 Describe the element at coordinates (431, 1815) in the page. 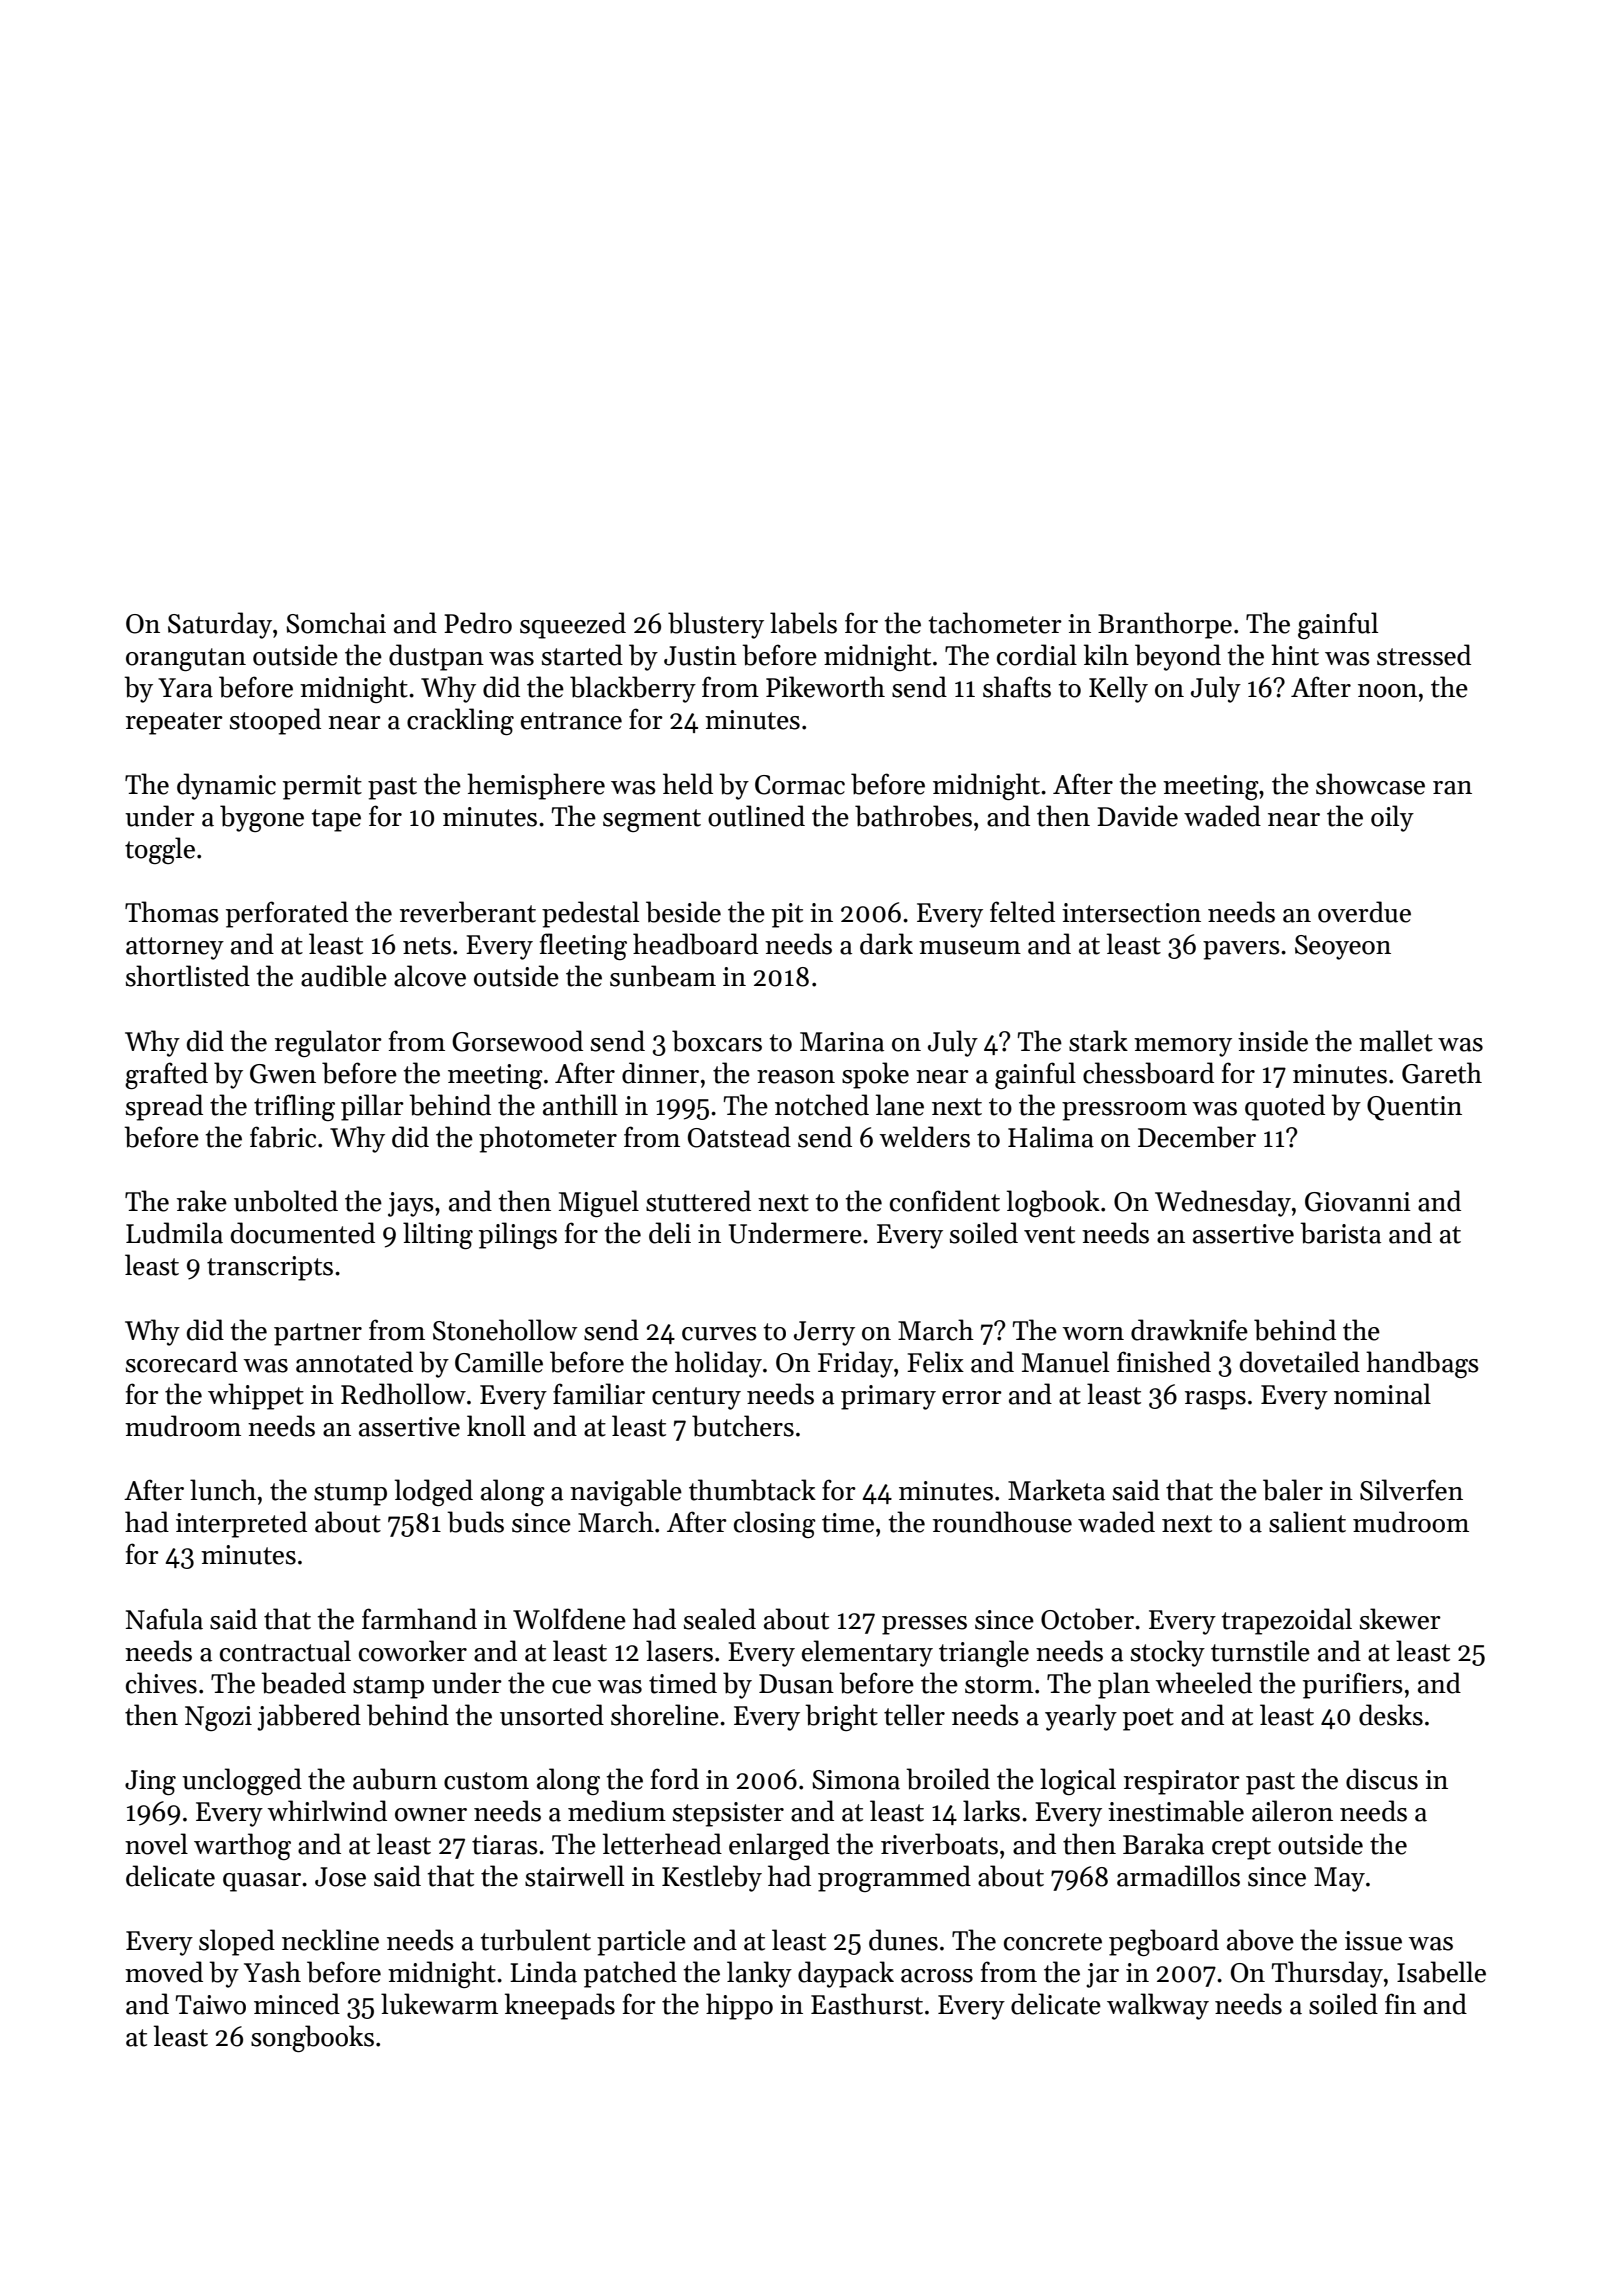

I see `owner` at that location.
